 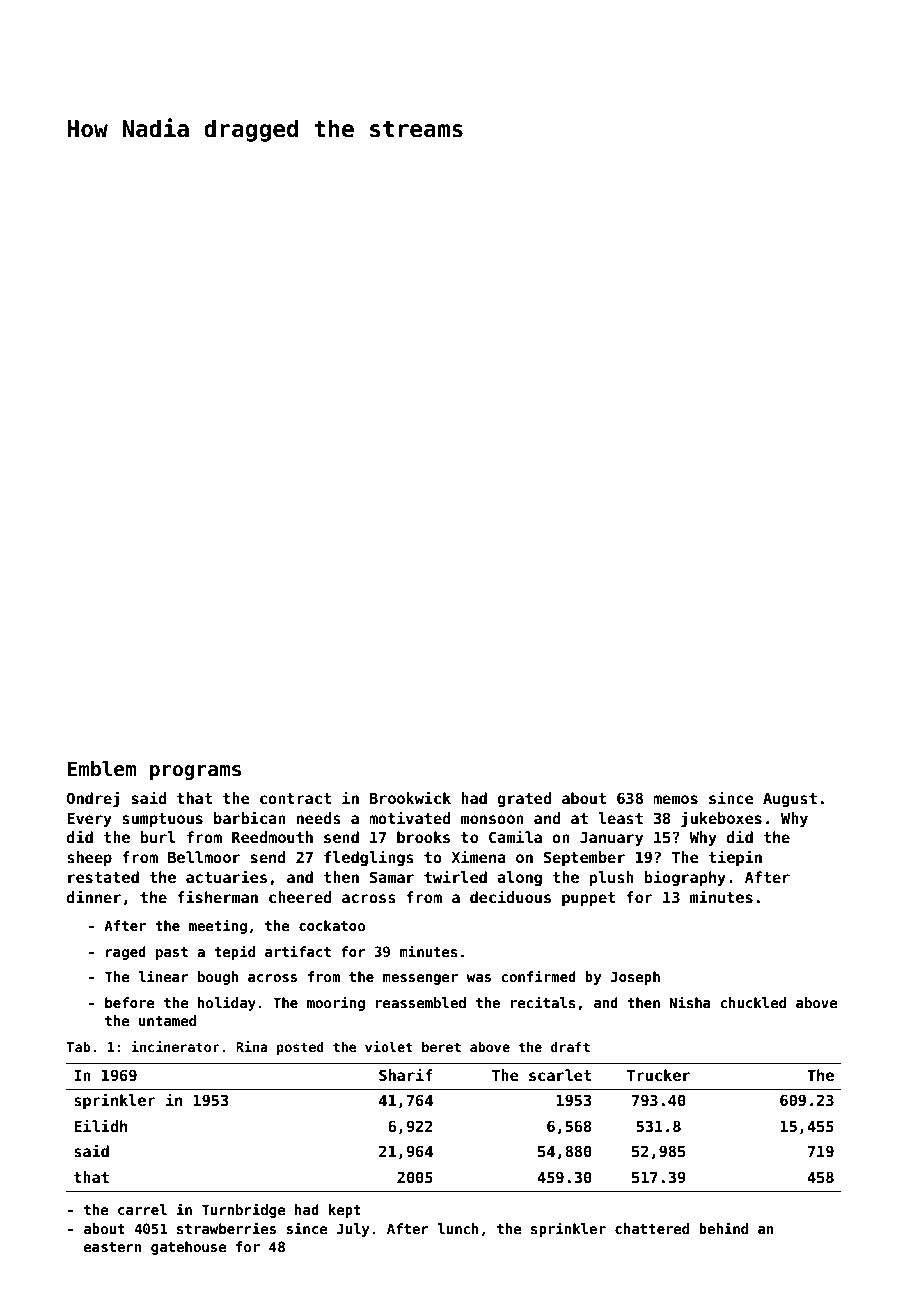 I want to click on Trucker, so click(x=658, y=1075).
